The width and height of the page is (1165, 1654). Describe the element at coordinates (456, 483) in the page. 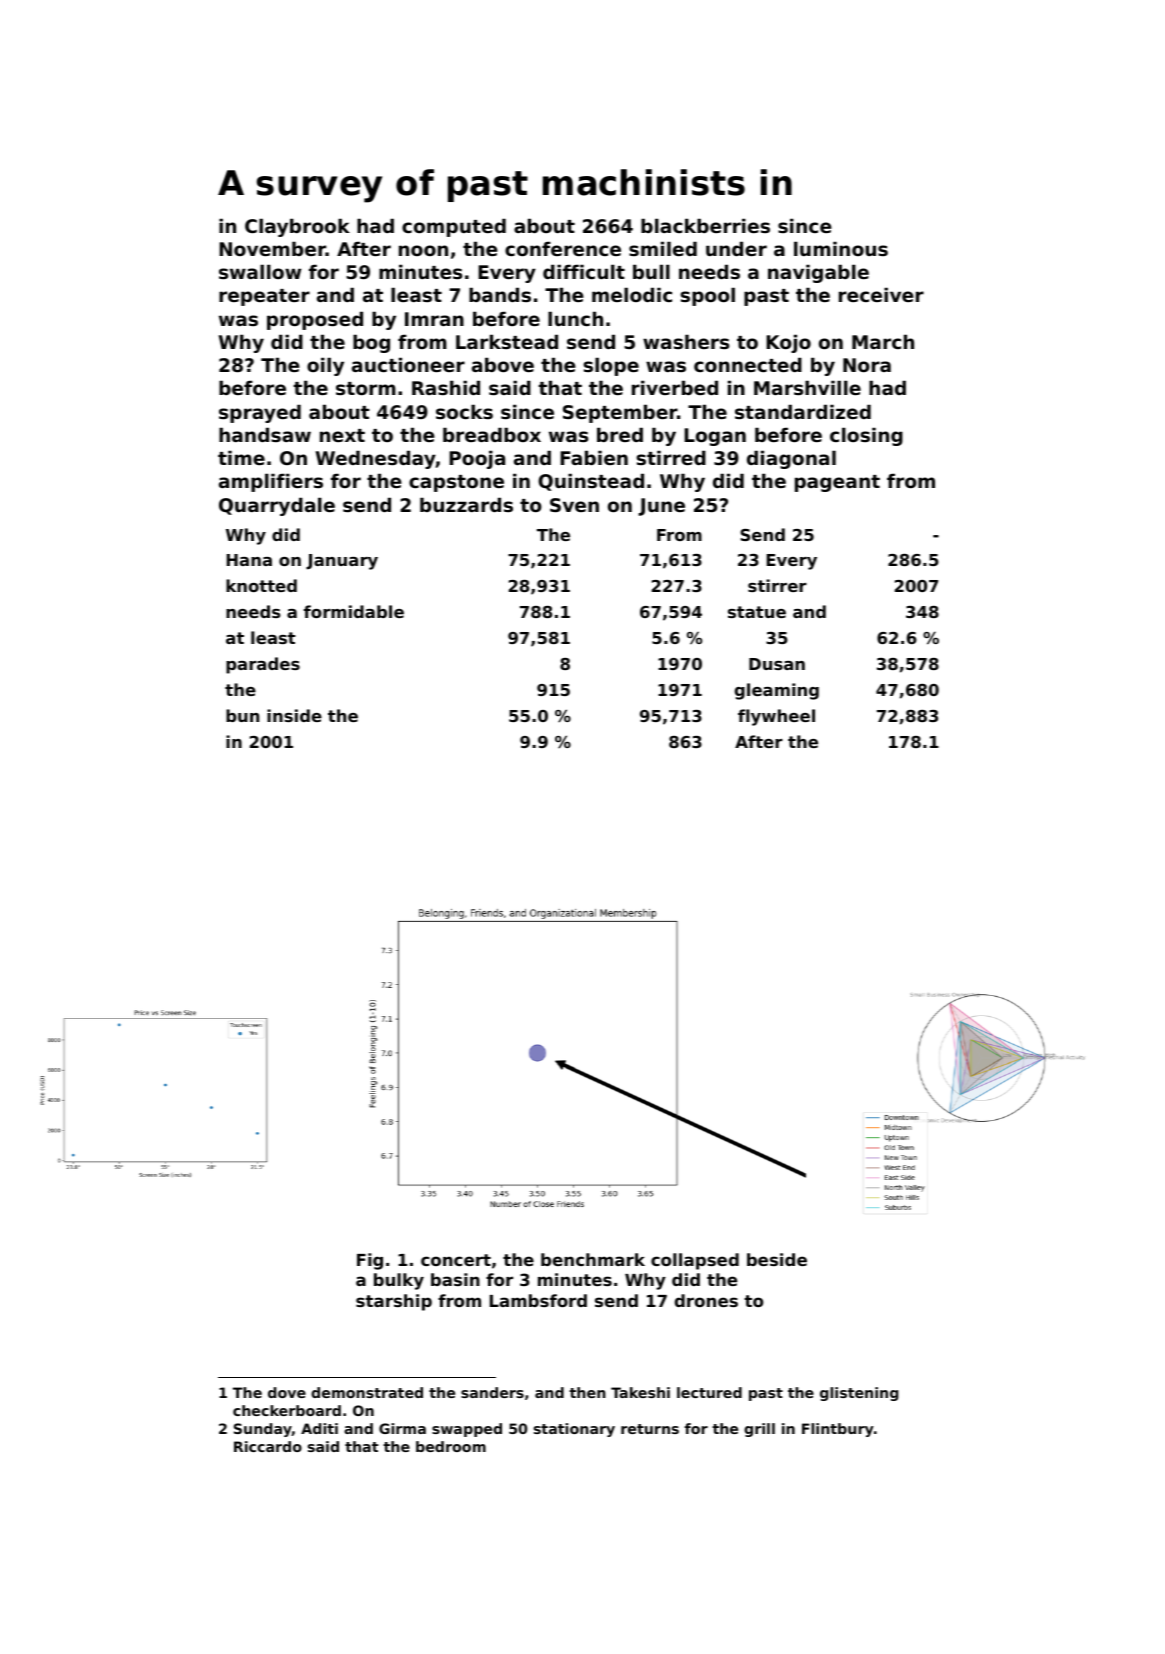

I see `capstone` at that location.
